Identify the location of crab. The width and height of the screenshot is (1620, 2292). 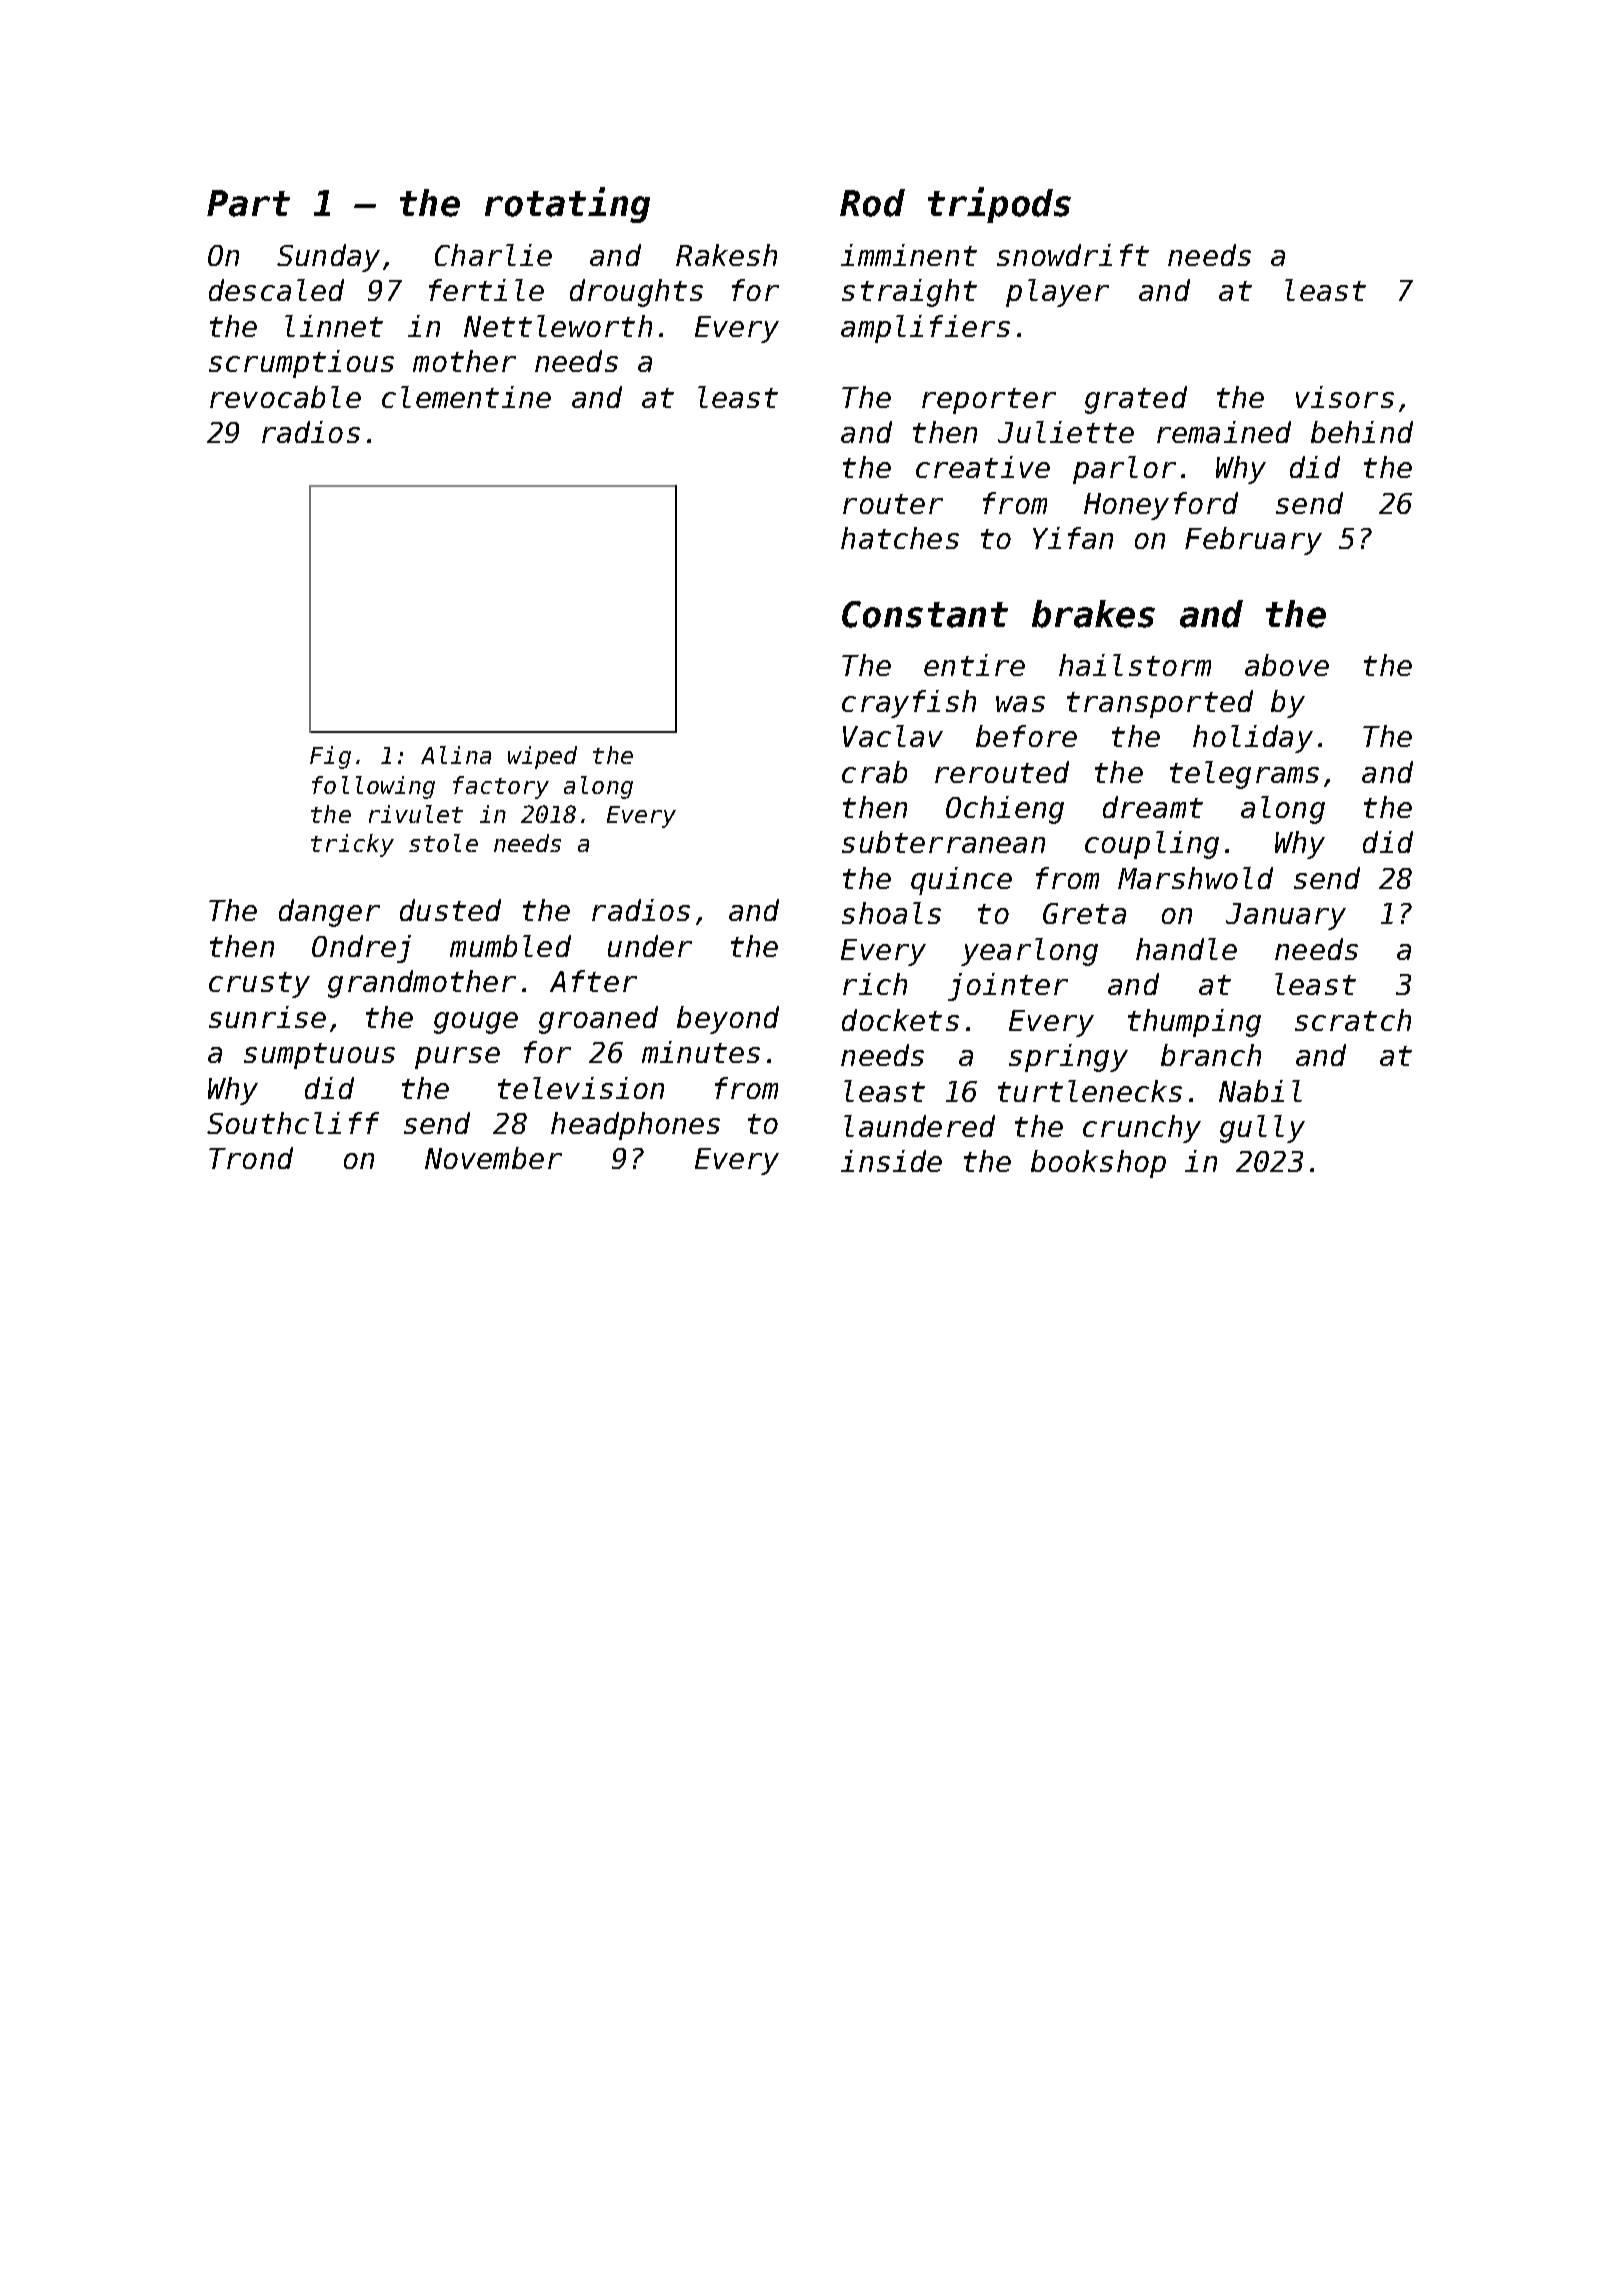
(874, 772).
